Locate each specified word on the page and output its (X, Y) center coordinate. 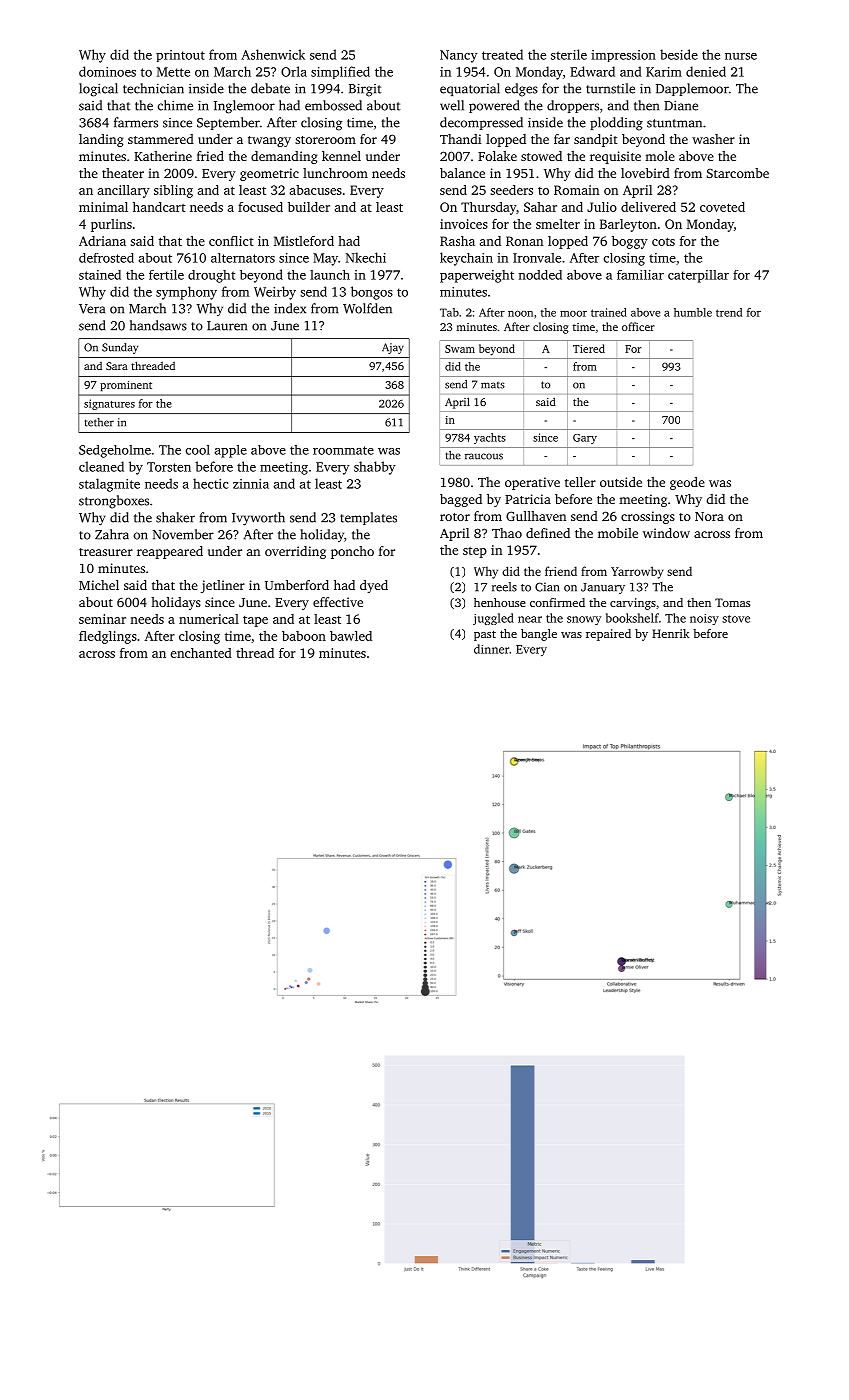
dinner (491, 649)
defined (548, 533)
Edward (592, 71)
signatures (109, 404)
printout (180, 56)
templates (368, 518)
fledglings (108, 637)
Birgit (365, 90)
